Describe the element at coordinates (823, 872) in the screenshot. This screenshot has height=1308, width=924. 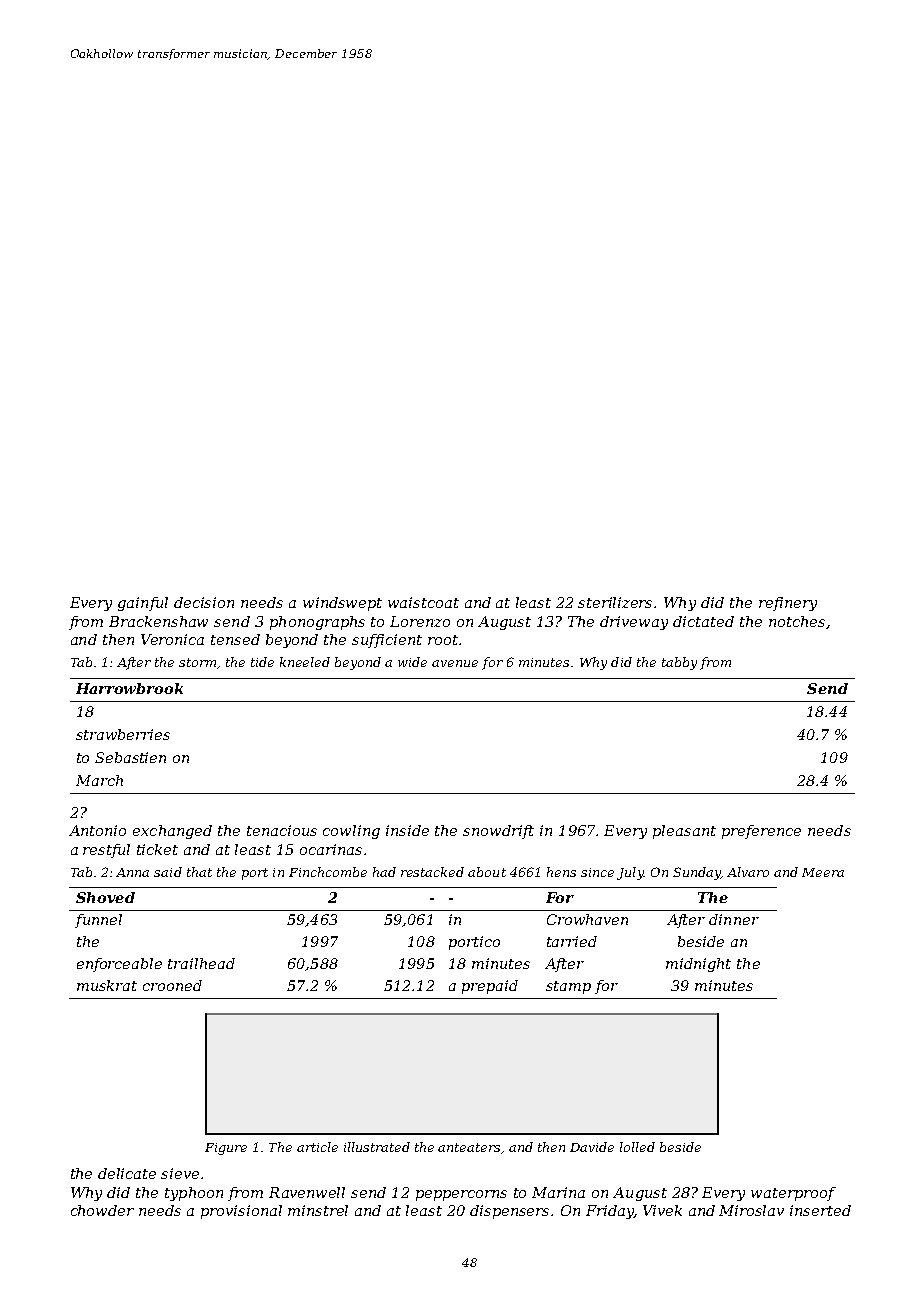
I see `Meera` at that location.
